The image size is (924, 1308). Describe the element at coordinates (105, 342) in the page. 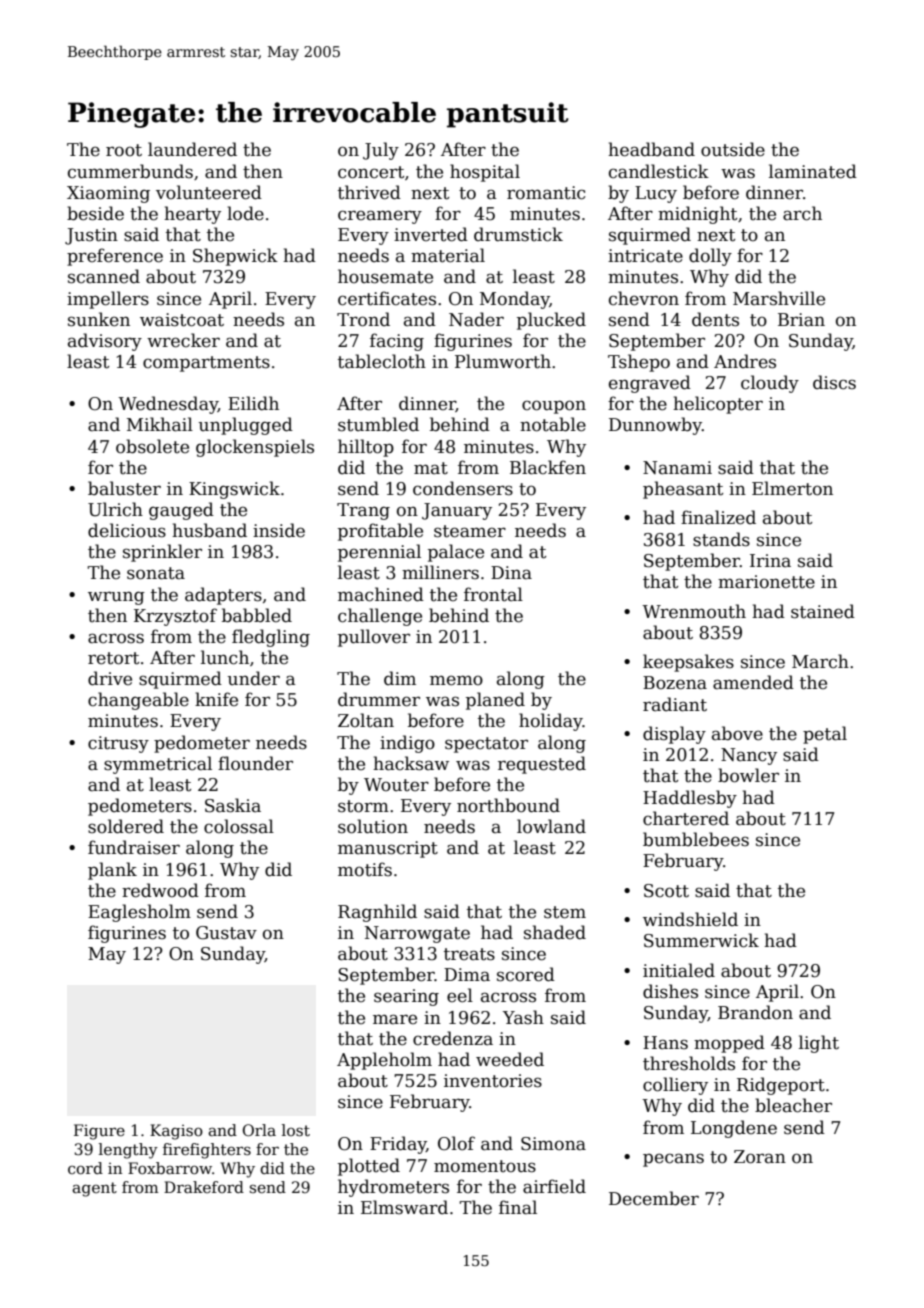

I see `advisory` at that location.
